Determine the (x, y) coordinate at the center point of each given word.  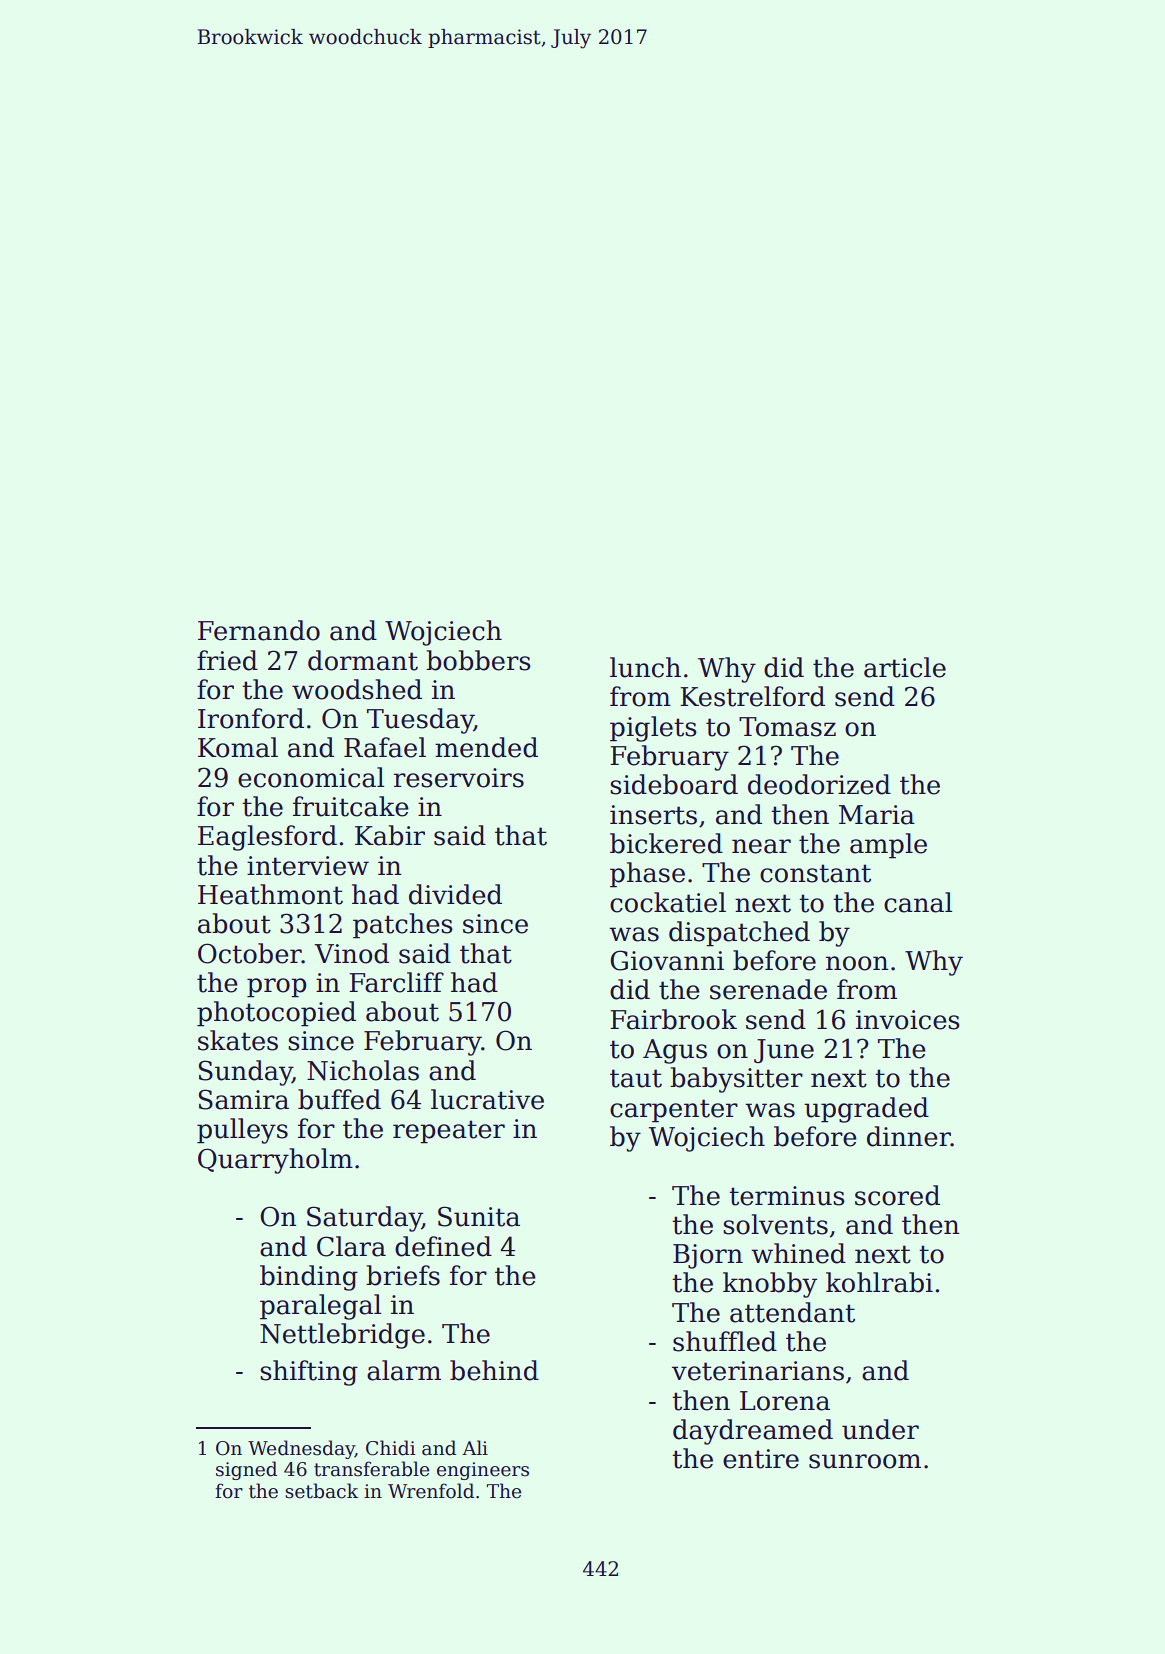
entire (761, 1459)
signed (246, 1470)
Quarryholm (275, 1161)
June (784, 1051)
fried (227, 660)
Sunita (479, 1216)
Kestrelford (752, 696)
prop (276, 988)
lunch (645, 667)
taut (636, 1078)
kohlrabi (879, 1282)
